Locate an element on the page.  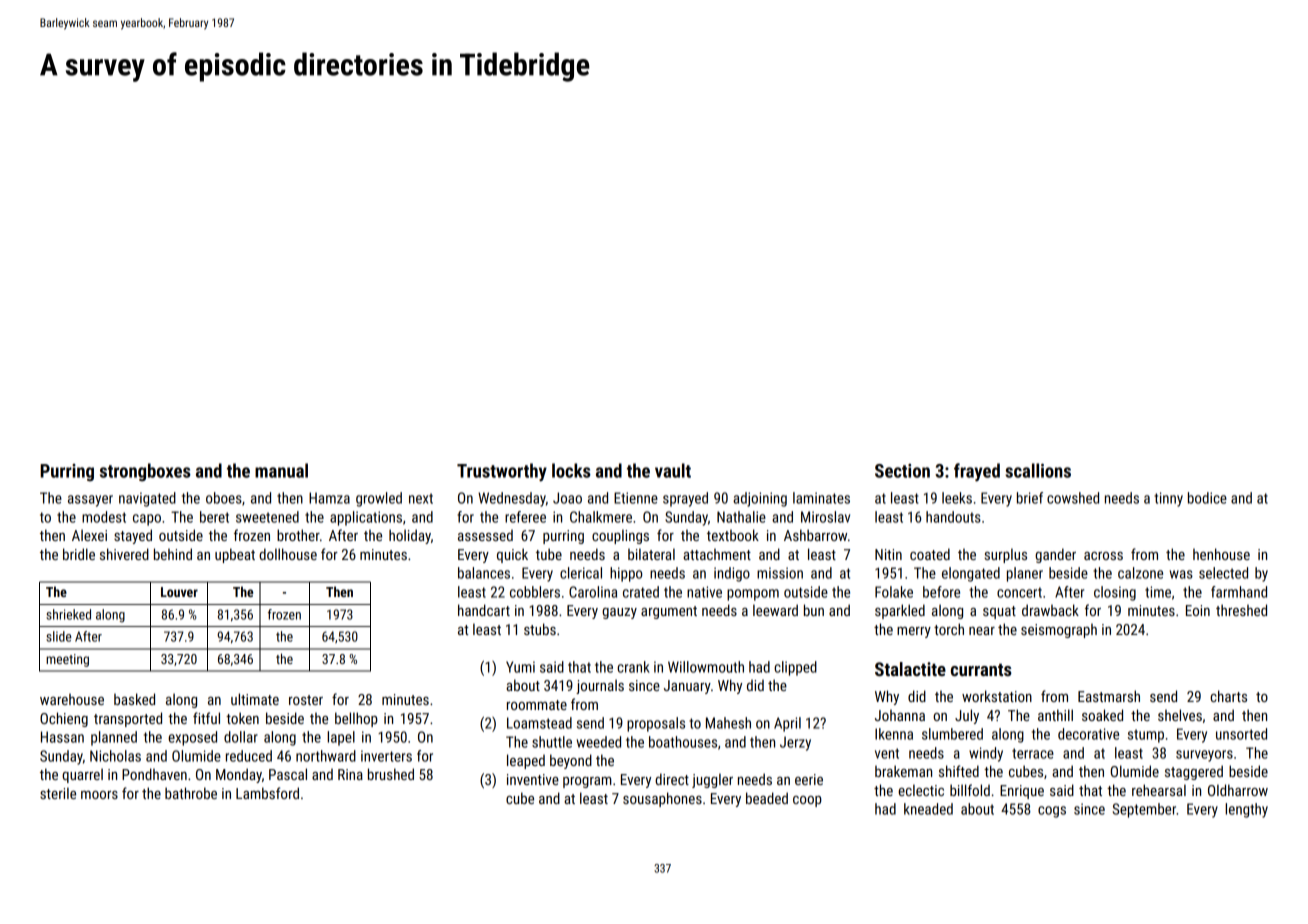
upbeat is located at coordinates (235, 555).
